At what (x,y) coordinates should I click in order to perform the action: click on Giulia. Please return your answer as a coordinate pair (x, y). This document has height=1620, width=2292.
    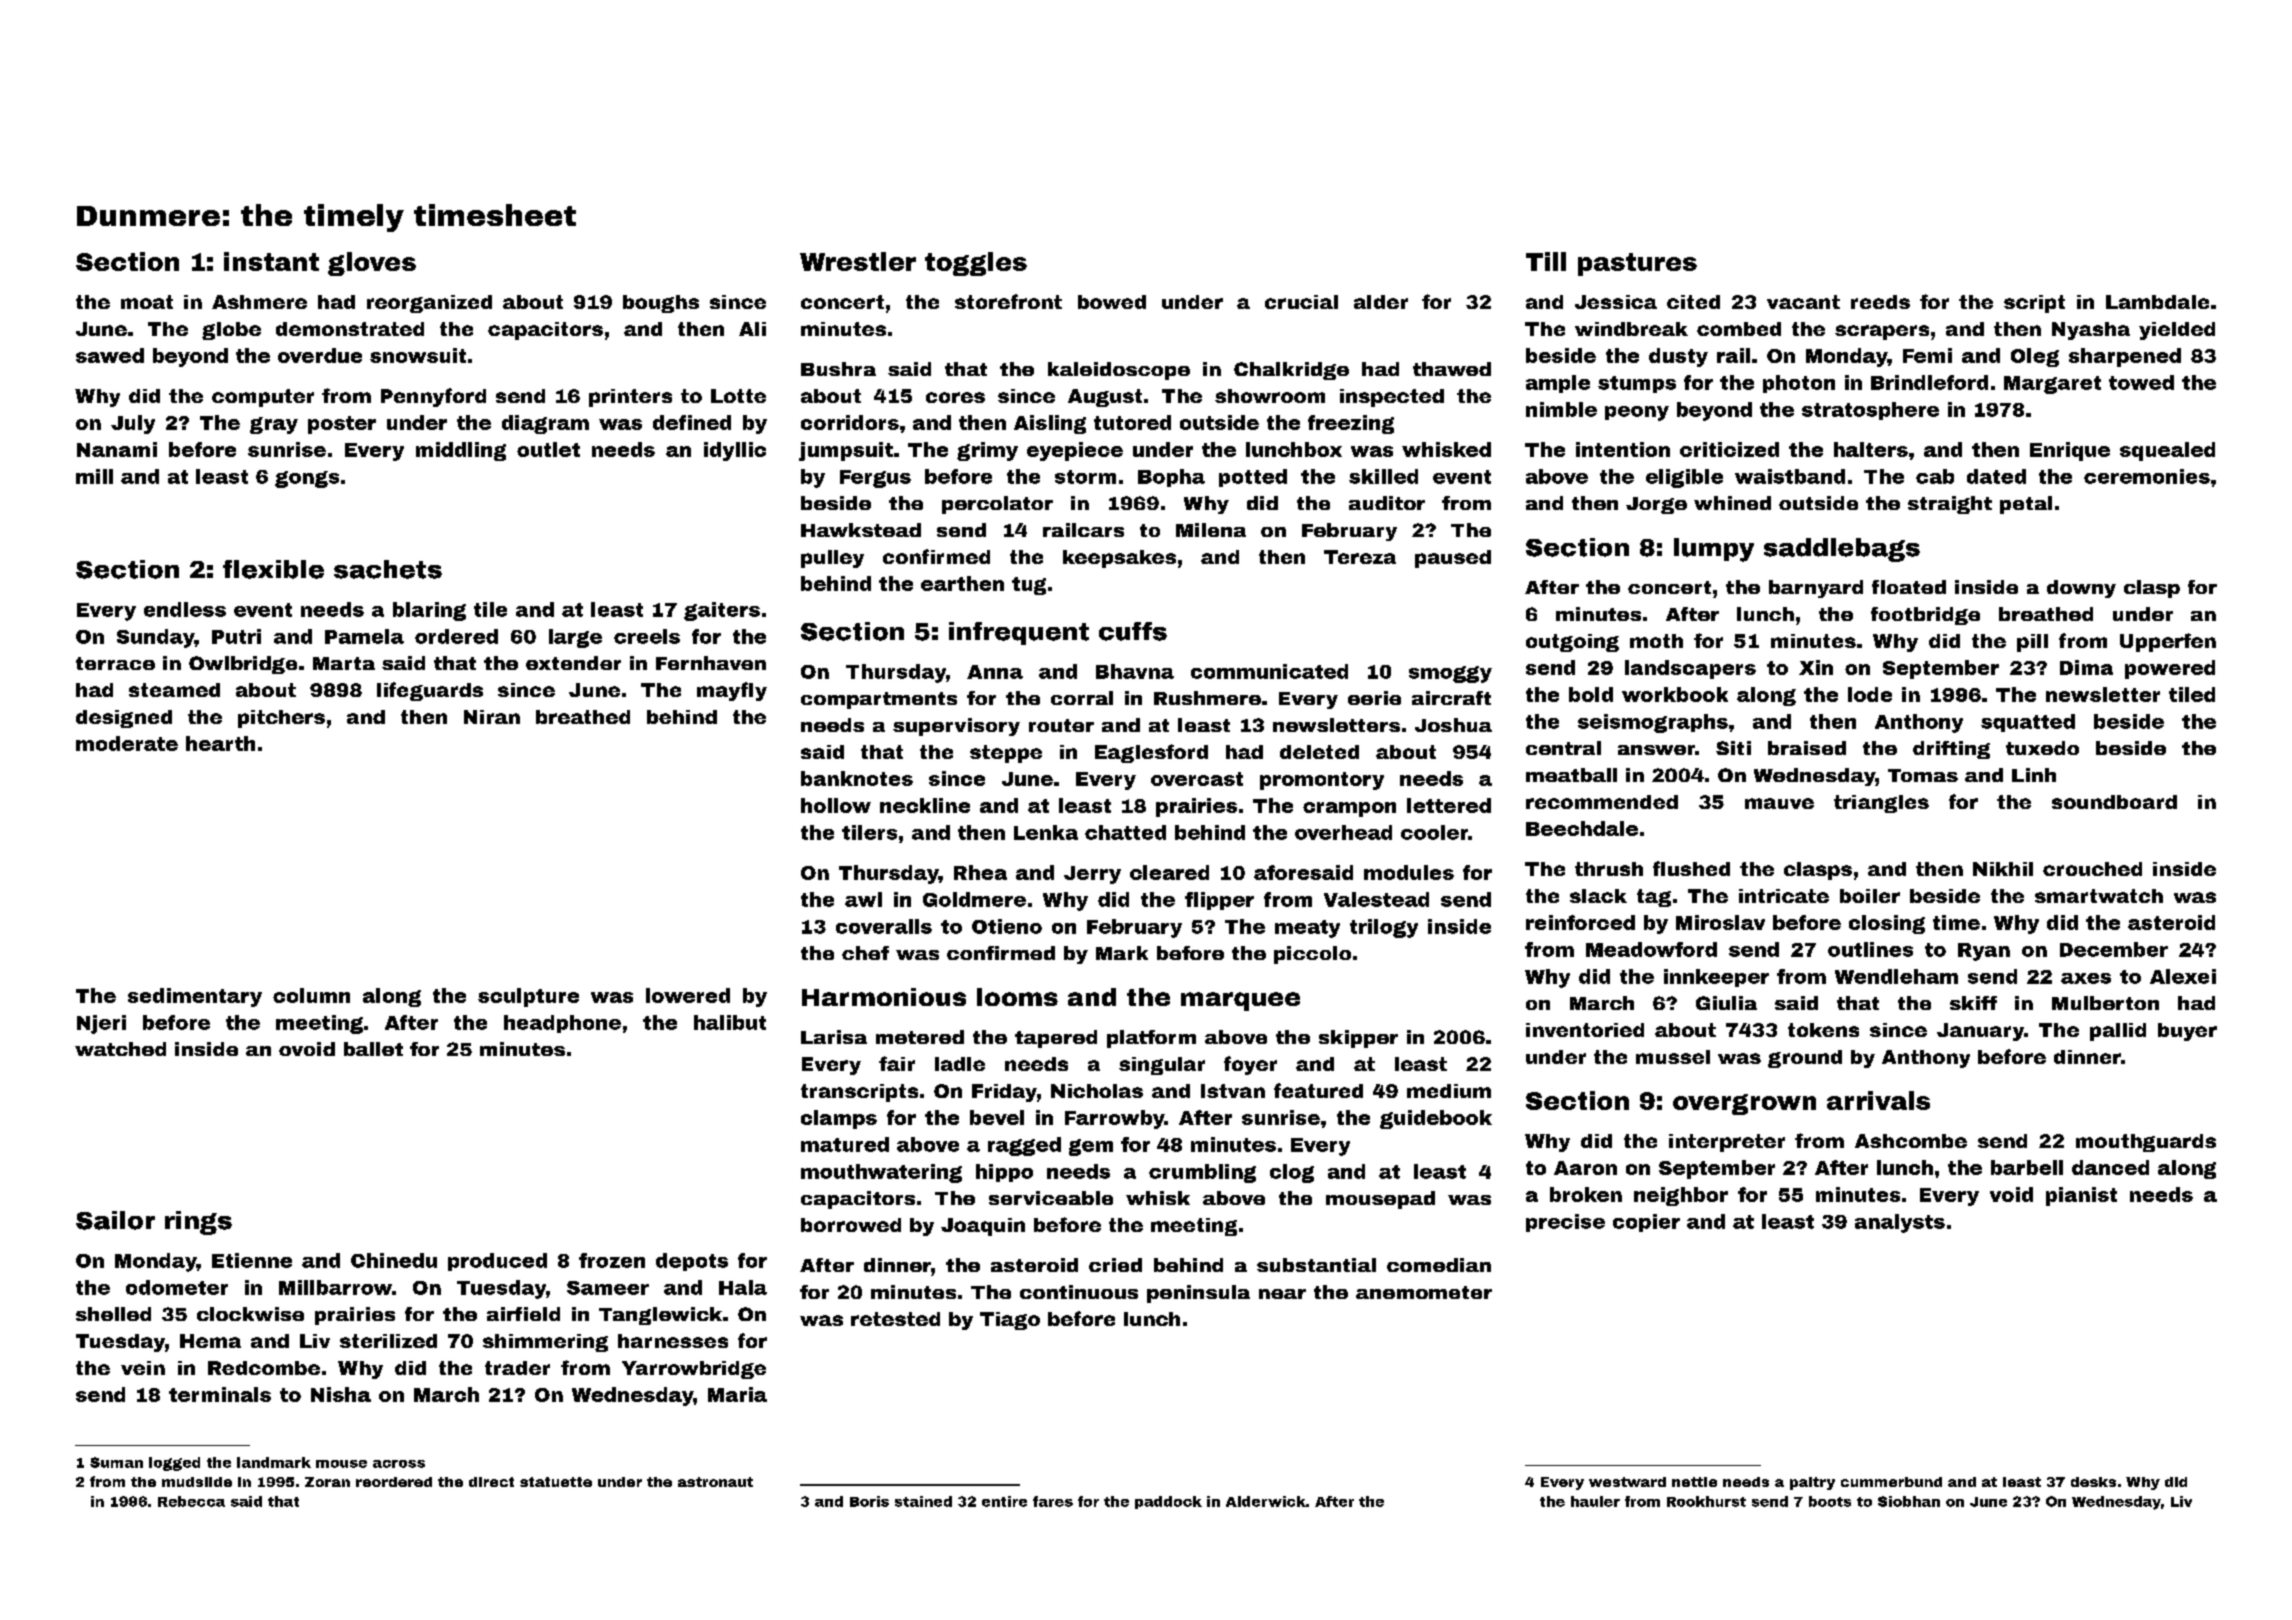
    Looking at the image, I should click on (1726, 1003).
